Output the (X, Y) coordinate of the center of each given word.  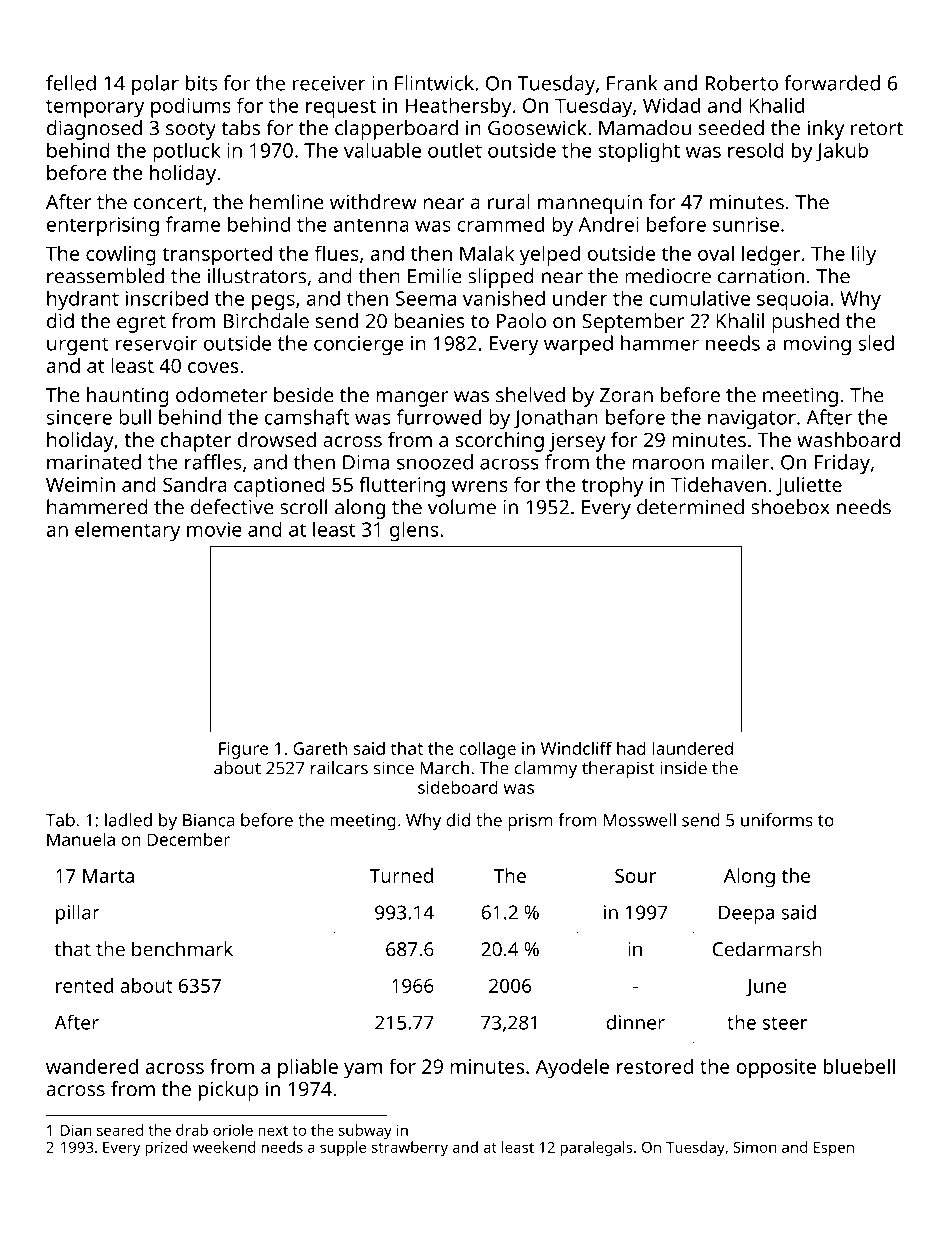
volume (462, 507)
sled (876, 343)
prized (166, 1149)
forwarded (832, 83)
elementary (127, 531)
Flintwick (434, 83)
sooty (191, 131)
